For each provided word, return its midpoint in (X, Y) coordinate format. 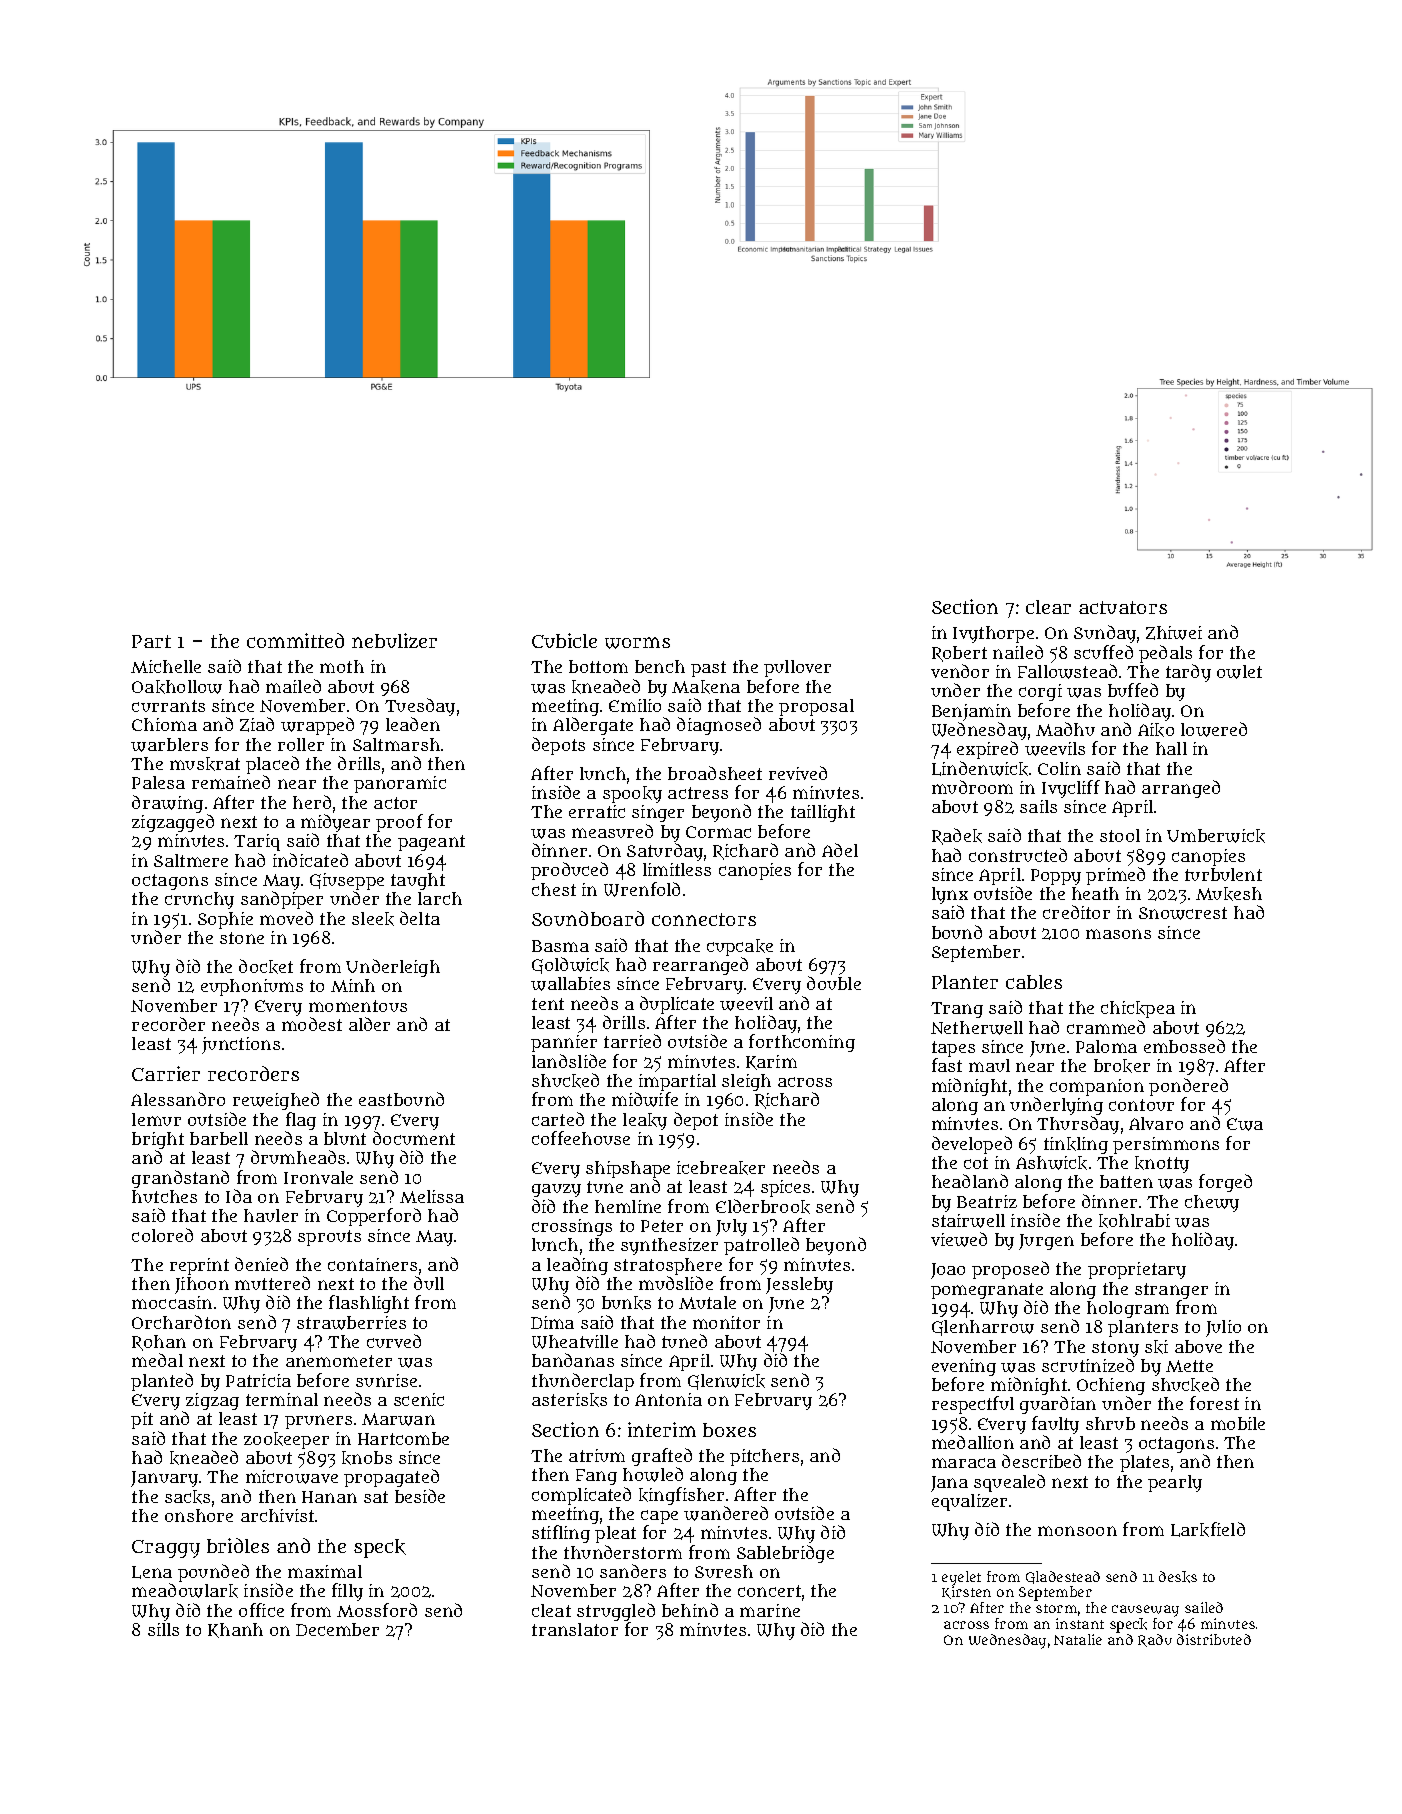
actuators (1123, 607)
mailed (293, 686)
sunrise (386, 1380)
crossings (572, 1227)
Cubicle (564, 640)
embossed (1184, 1046)
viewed (959, 1239)
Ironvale (318, 1177)
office (261, 1610)
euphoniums (252, 987)
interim (662, 1429)
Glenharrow (983, 1328)
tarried (632, 1041)
